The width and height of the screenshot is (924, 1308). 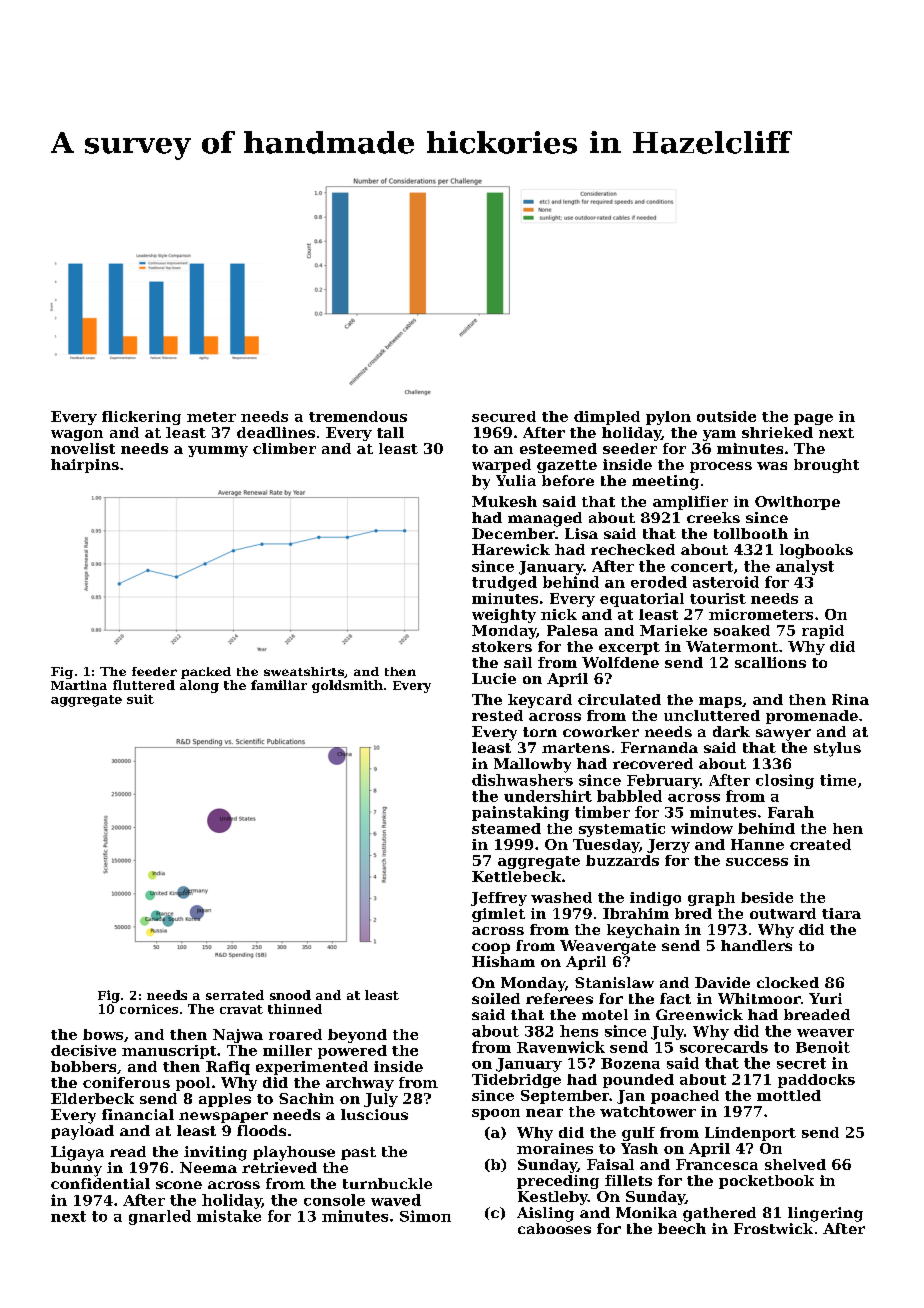 I want to click on tremendous, so click(x=358, y=416).
